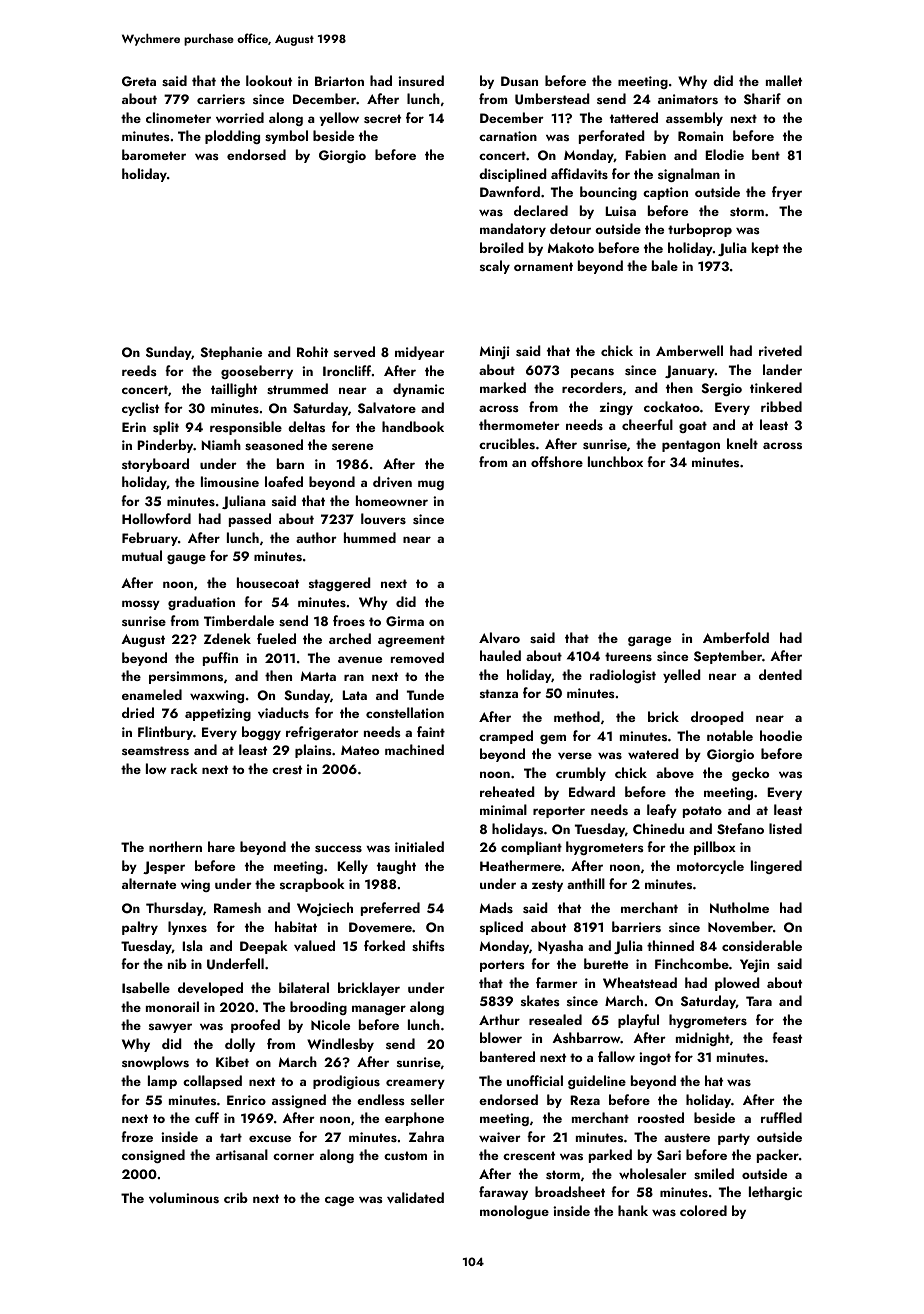 The width and height of the screenshot is (924, 1314). I want to click on corner, so click(293, 1156).
